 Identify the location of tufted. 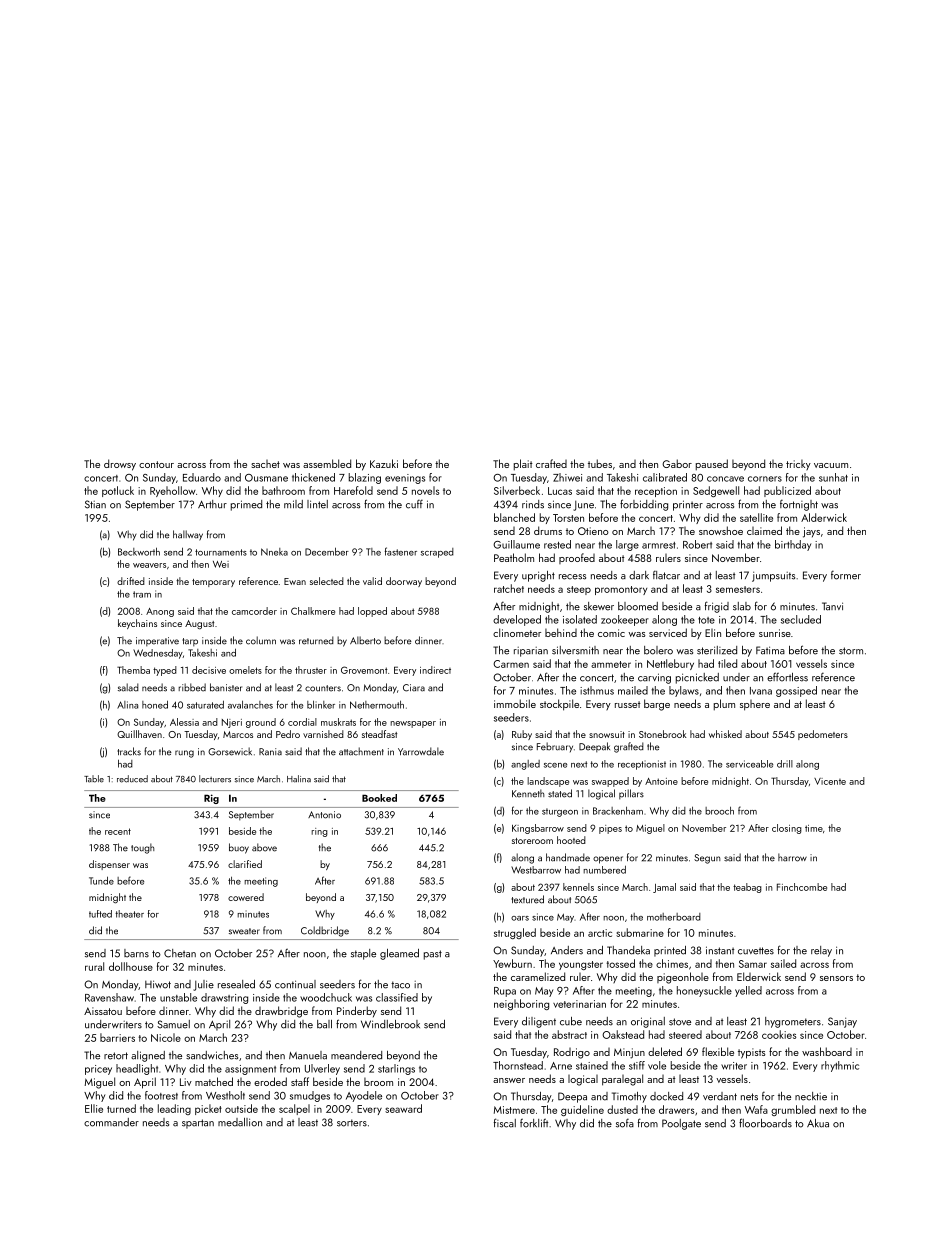
(100, 914).
